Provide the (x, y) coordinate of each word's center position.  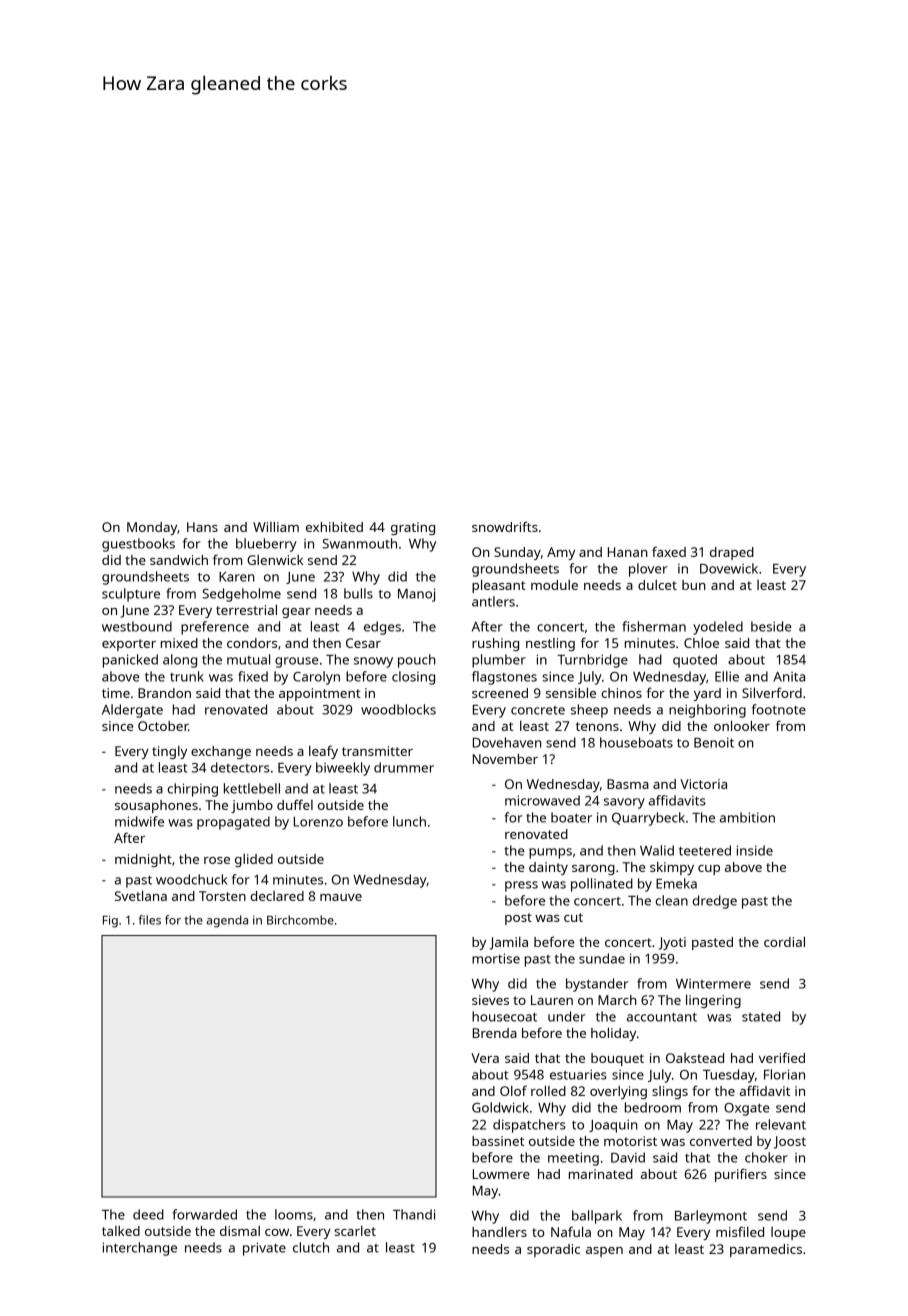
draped (732, 553)
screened (500, 693)
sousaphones (156, 806)
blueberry (266, 545)
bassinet (498, 1141)
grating (413, 528)
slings (670, 1092)
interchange (140, 1249)
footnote (779, 709)
